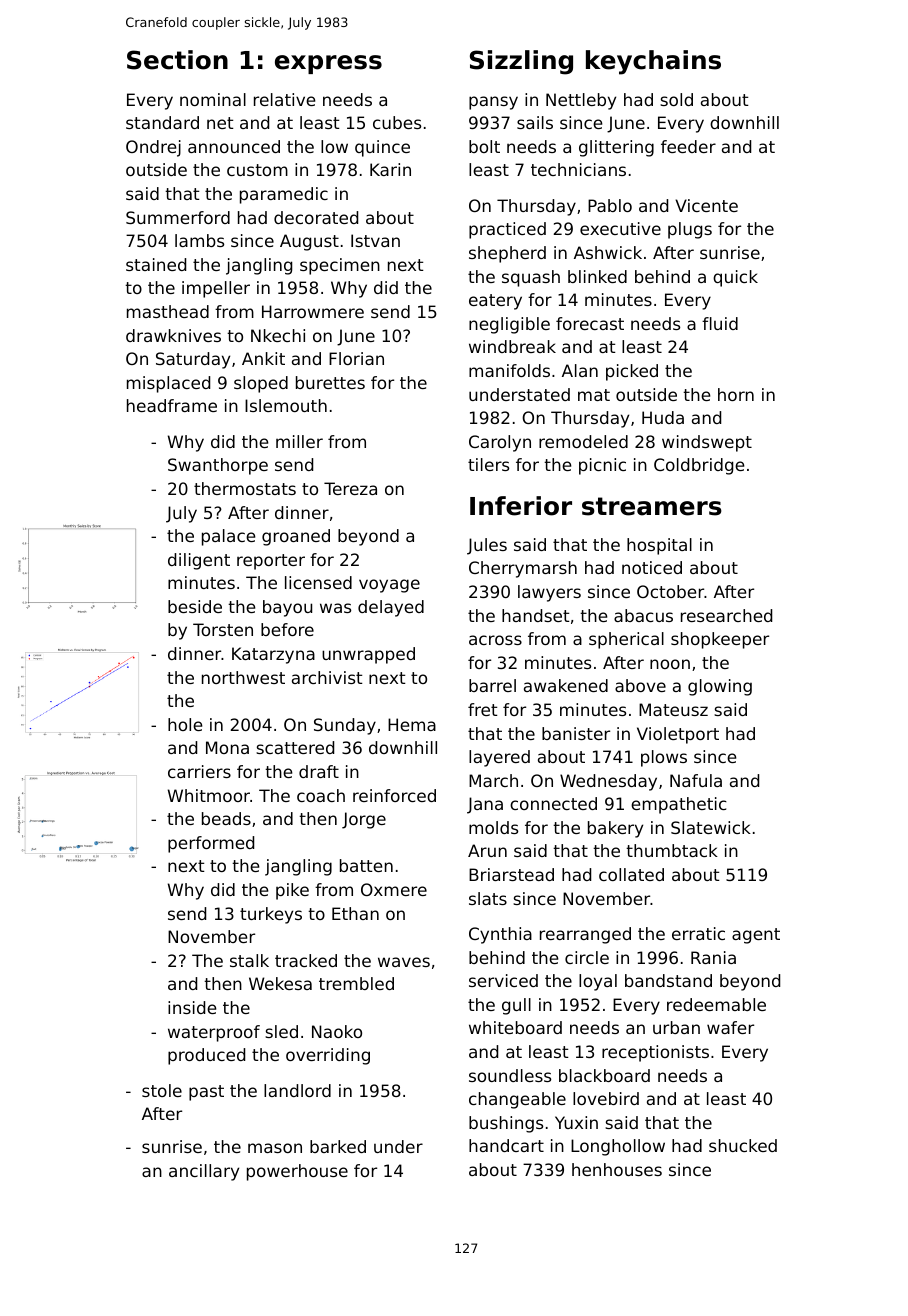  What do you see at coordinates (328, 64) in the screenshot?
I see `express` at bounding box center [328, 64].
